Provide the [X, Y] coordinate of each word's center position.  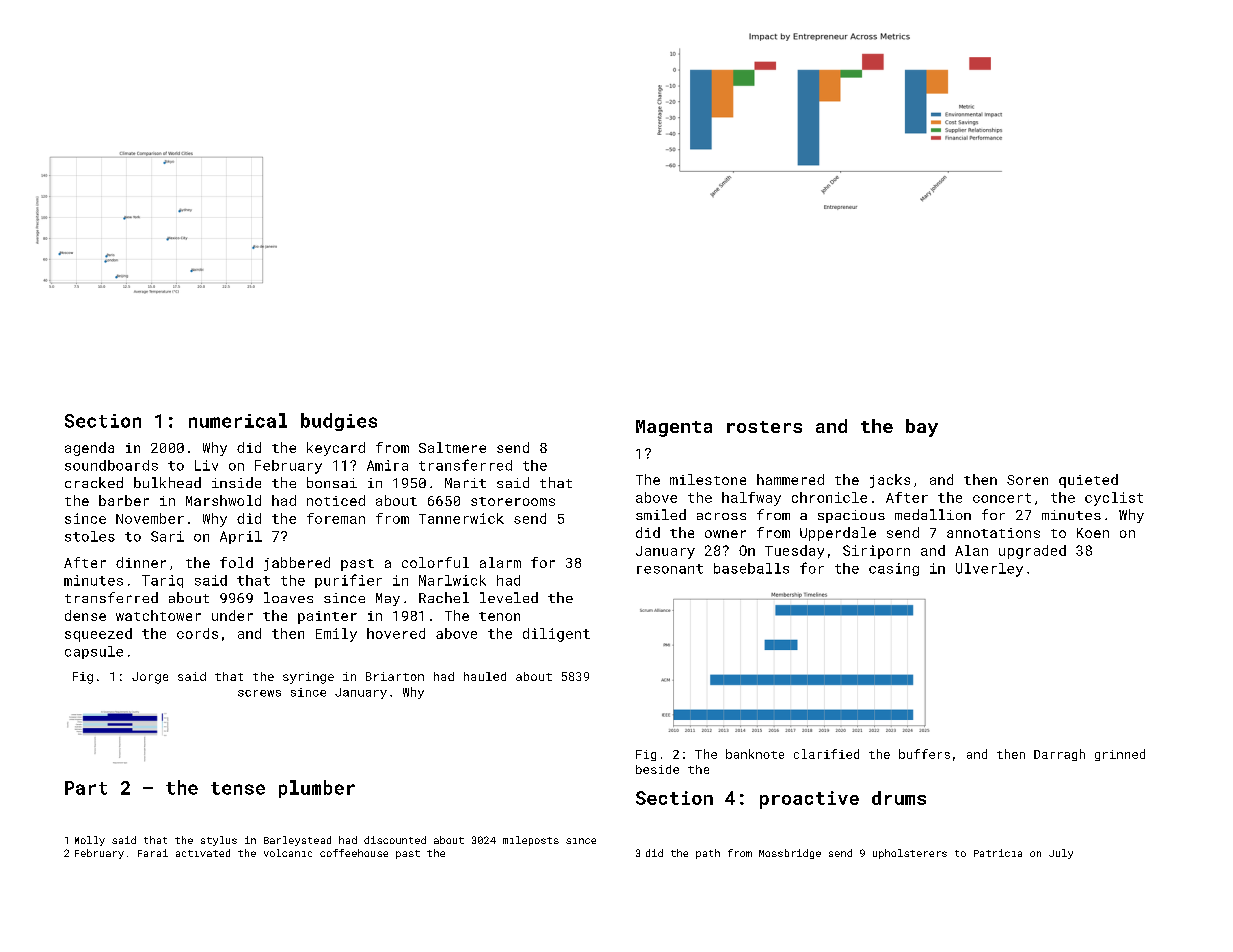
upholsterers [910, 854]
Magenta [674, 428]
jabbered [297, 564]
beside [657, 769]
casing [894, 569]
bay [922, 428]
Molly [90, 841]
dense [85, 615]
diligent [556, 635]
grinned [1120, 755]
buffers [924, 754]
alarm [500, 562]
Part [86, 788]
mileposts [531, 841]
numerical [238, 420]
